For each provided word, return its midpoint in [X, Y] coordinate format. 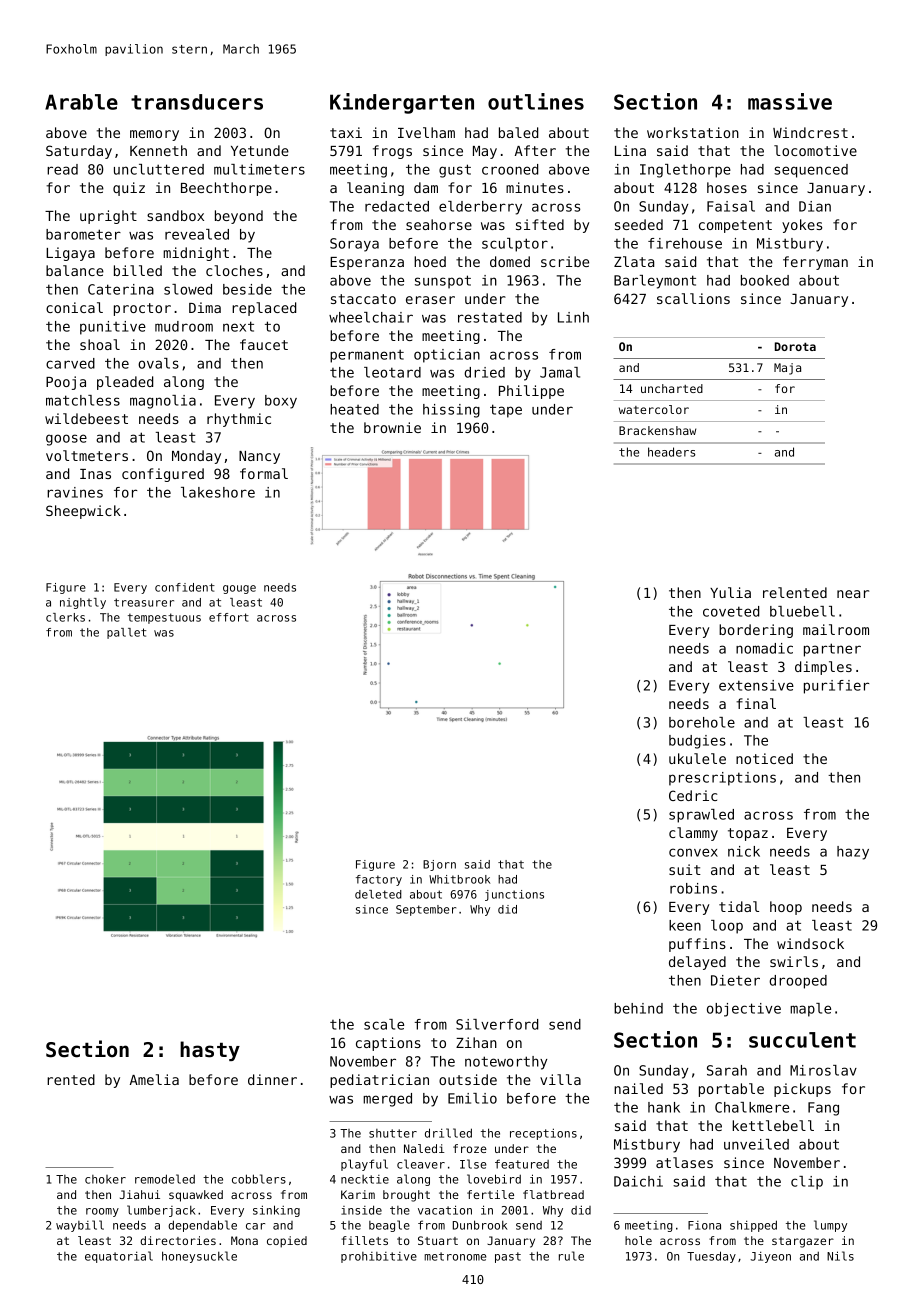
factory [379, 880]
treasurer [144, 602]
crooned [510, 169]
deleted [378, 894]
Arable [81, 102]
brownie [392, 427]
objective [744, 1010]
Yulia [730, 592]
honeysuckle [199, 1257]
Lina [630, 150]
